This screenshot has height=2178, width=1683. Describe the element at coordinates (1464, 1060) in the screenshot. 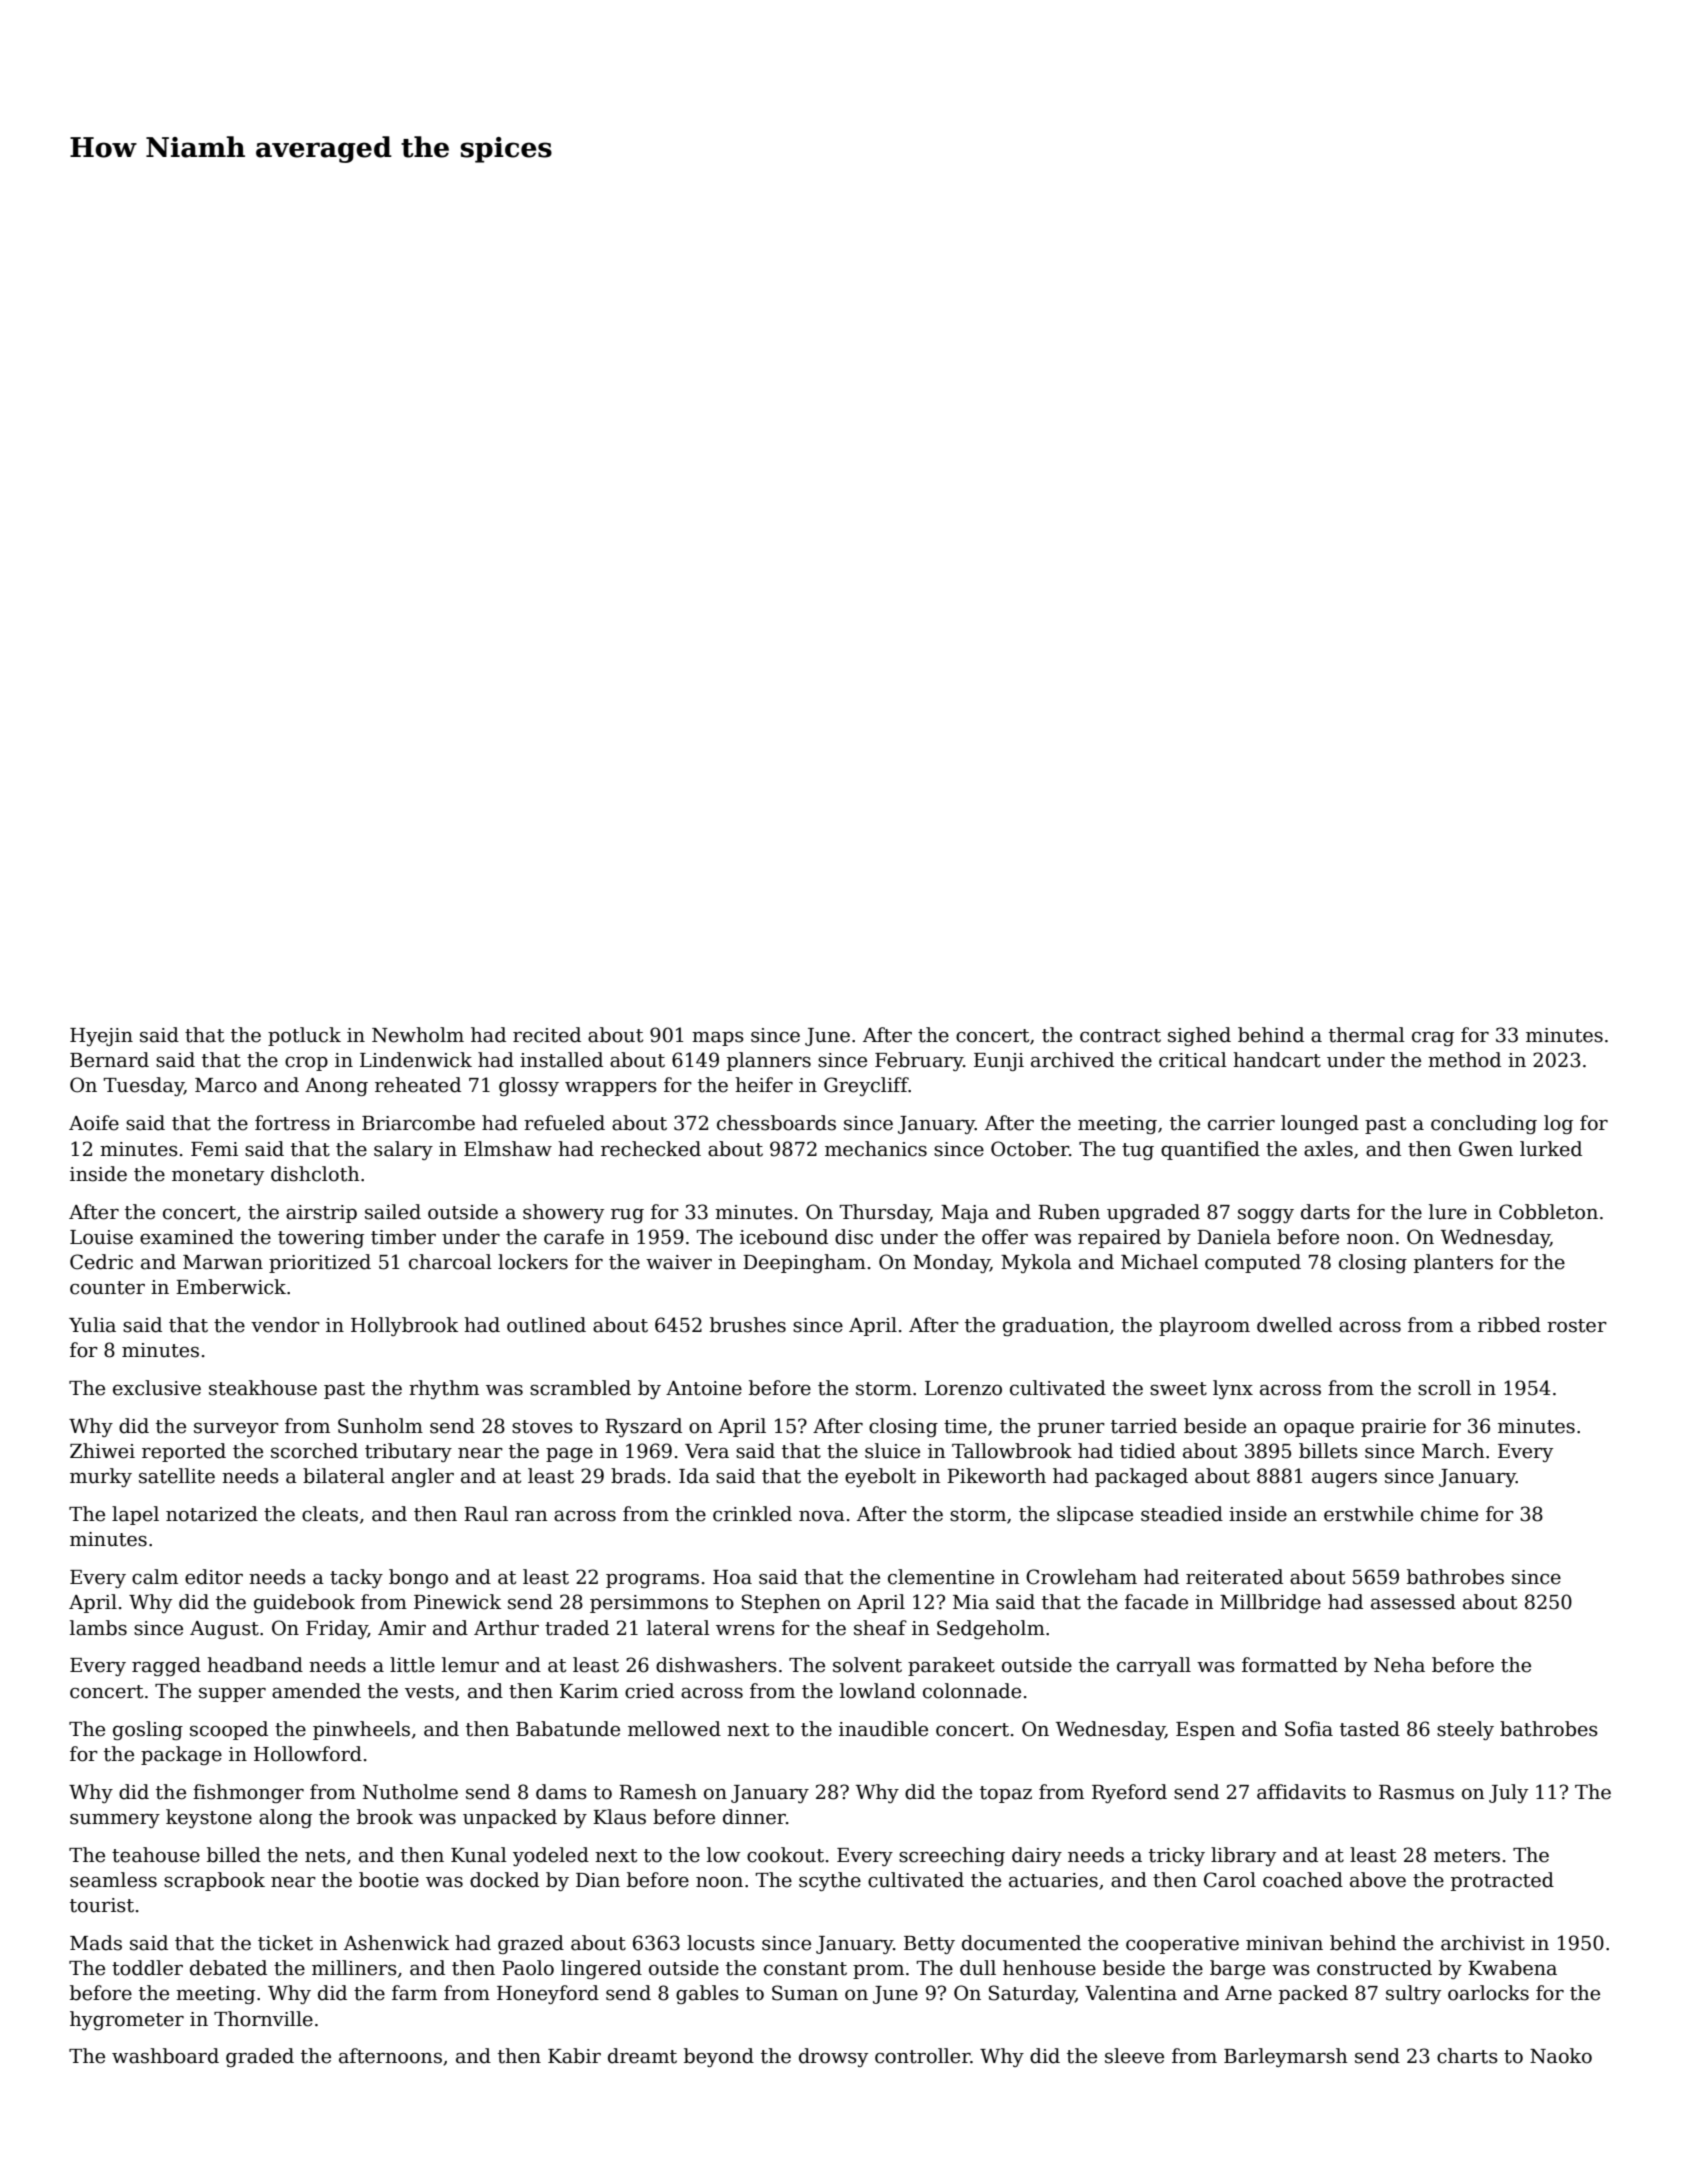

I see `method` at that location.
